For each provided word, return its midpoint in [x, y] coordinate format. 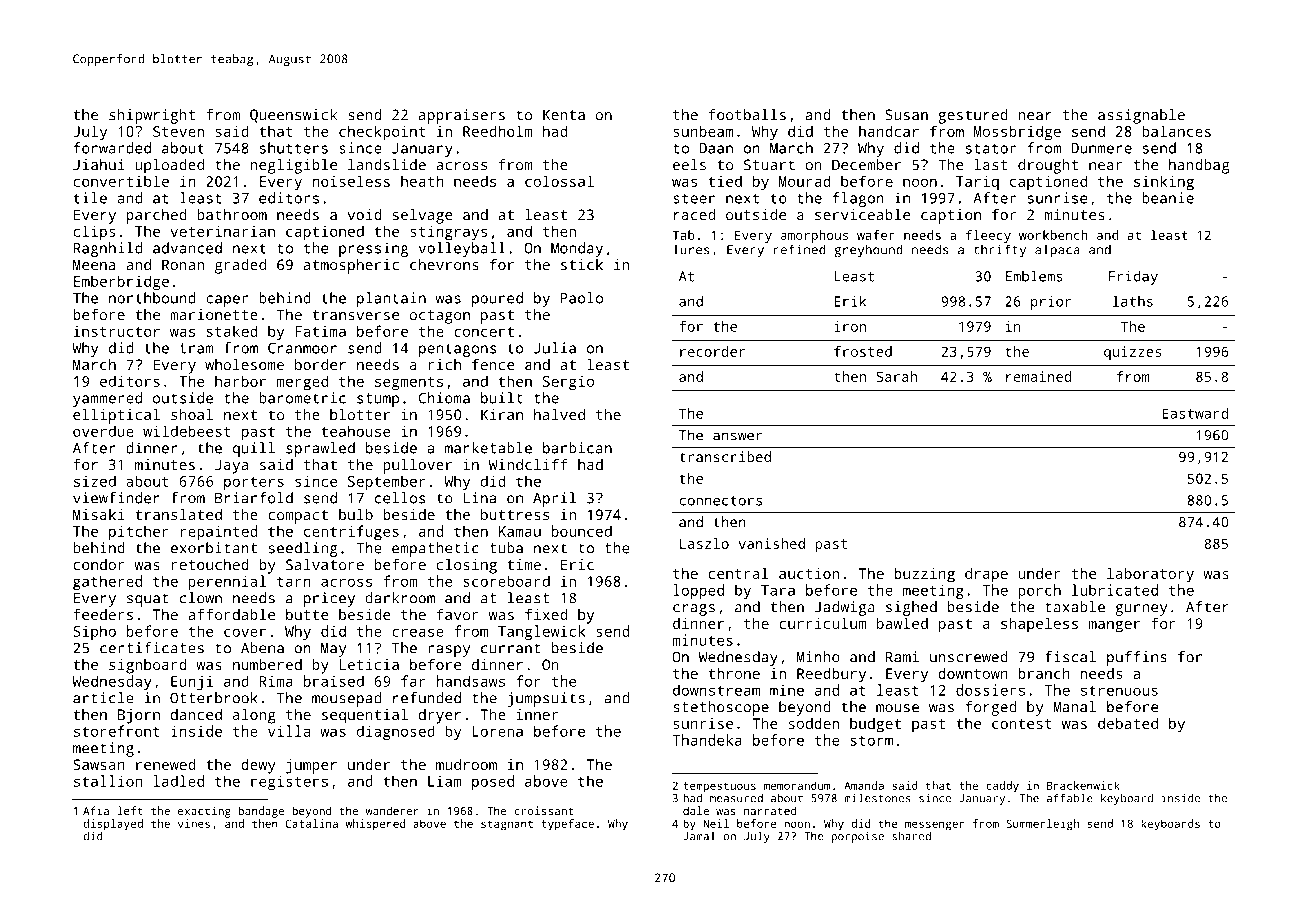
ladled [178, 781]
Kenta [564, 115]
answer [737, 436]
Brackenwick [1083, 785]
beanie [1168, 198]
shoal [192, 414]
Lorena [497, 731]
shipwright [152, 116]
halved [559, 414]
